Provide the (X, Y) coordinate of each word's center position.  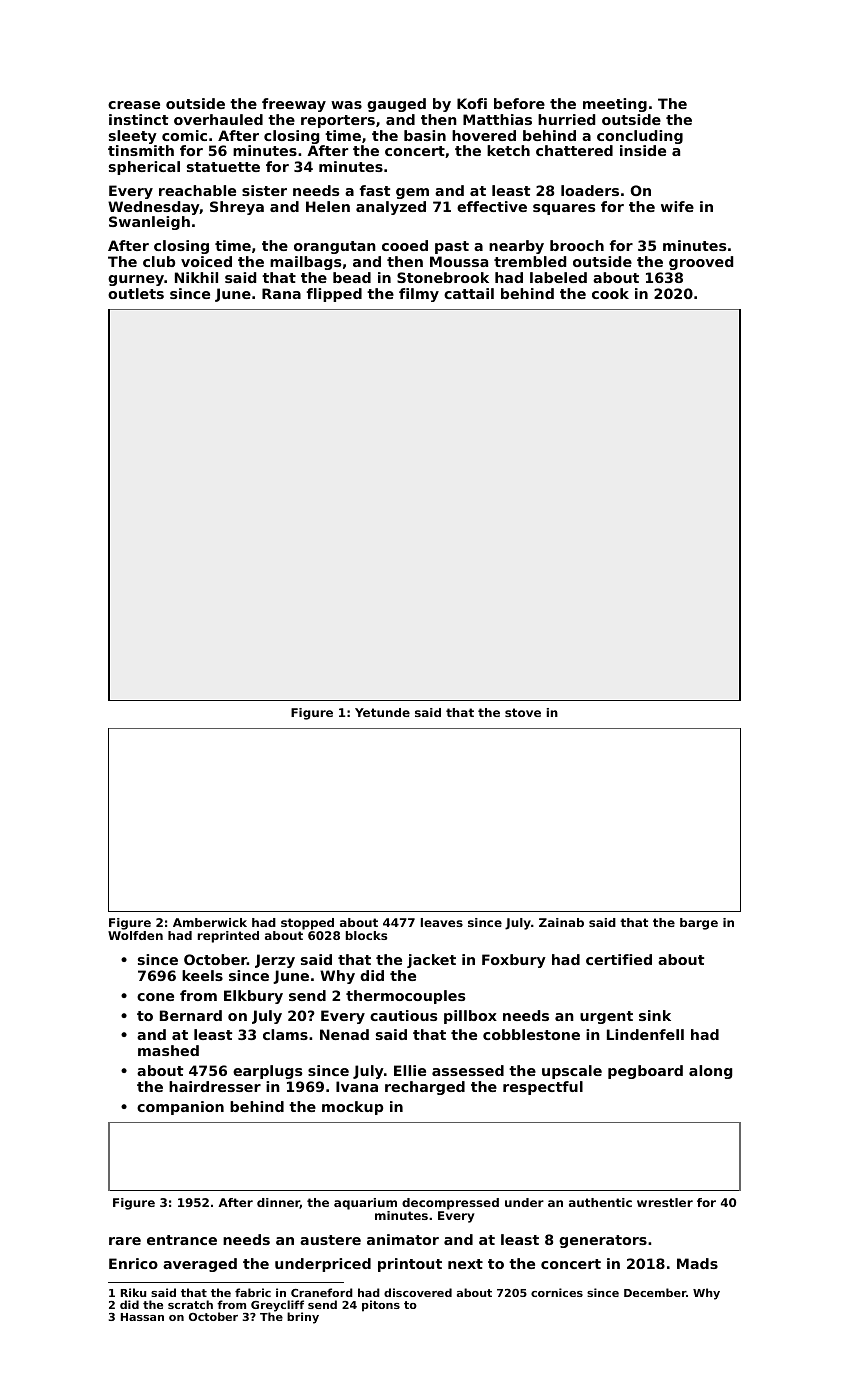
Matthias (497, 119)
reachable (197, 190)
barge (699, 924)
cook (610, 293)
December (655, 1292)
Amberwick (210, 922)
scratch (190, 1304)
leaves (442, 922)
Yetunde (382, 712)
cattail (469, 293)
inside (643, 150)
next (465, 1264)
